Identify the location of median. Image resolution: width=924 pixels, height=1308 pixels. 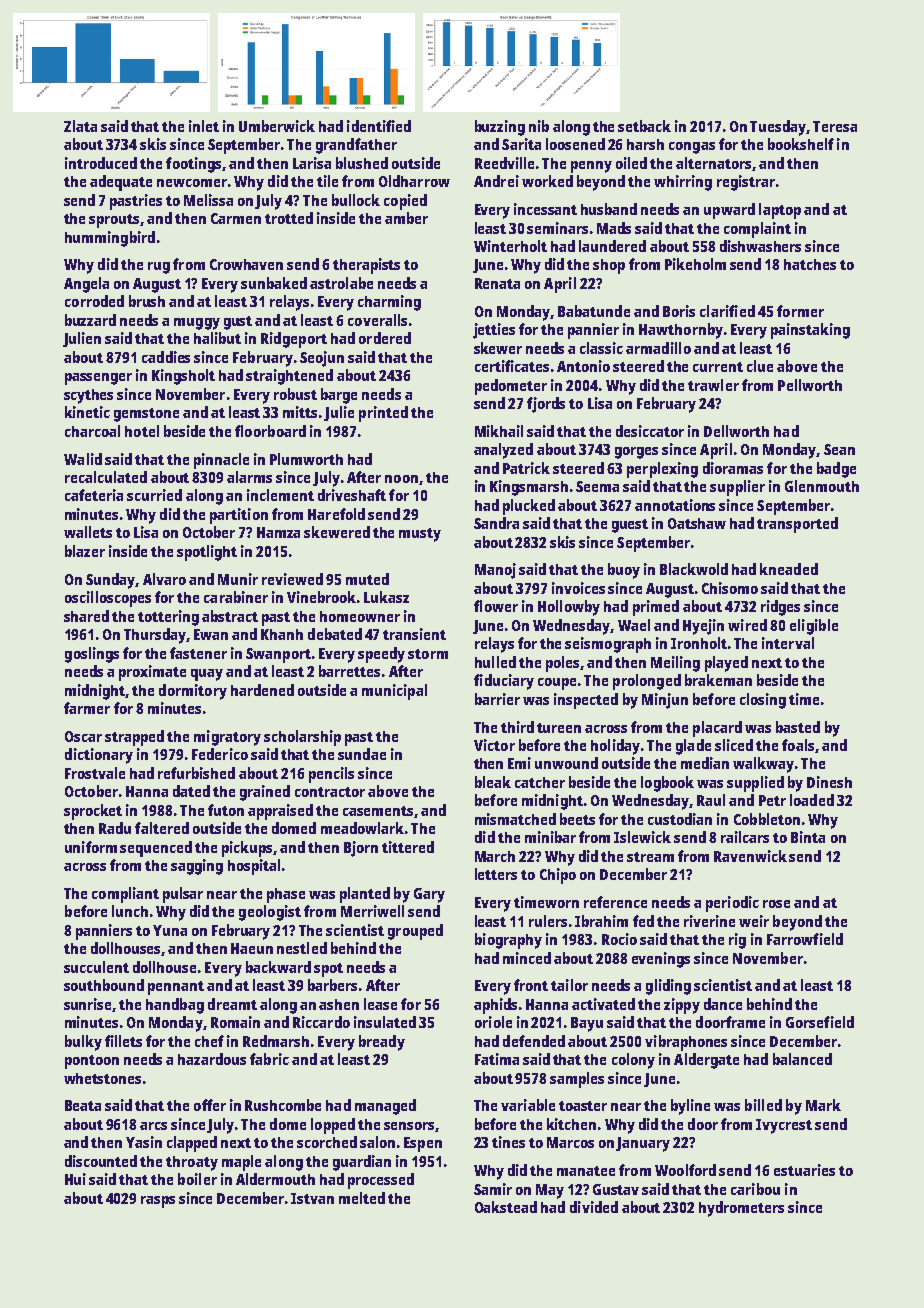
(705, 763).
